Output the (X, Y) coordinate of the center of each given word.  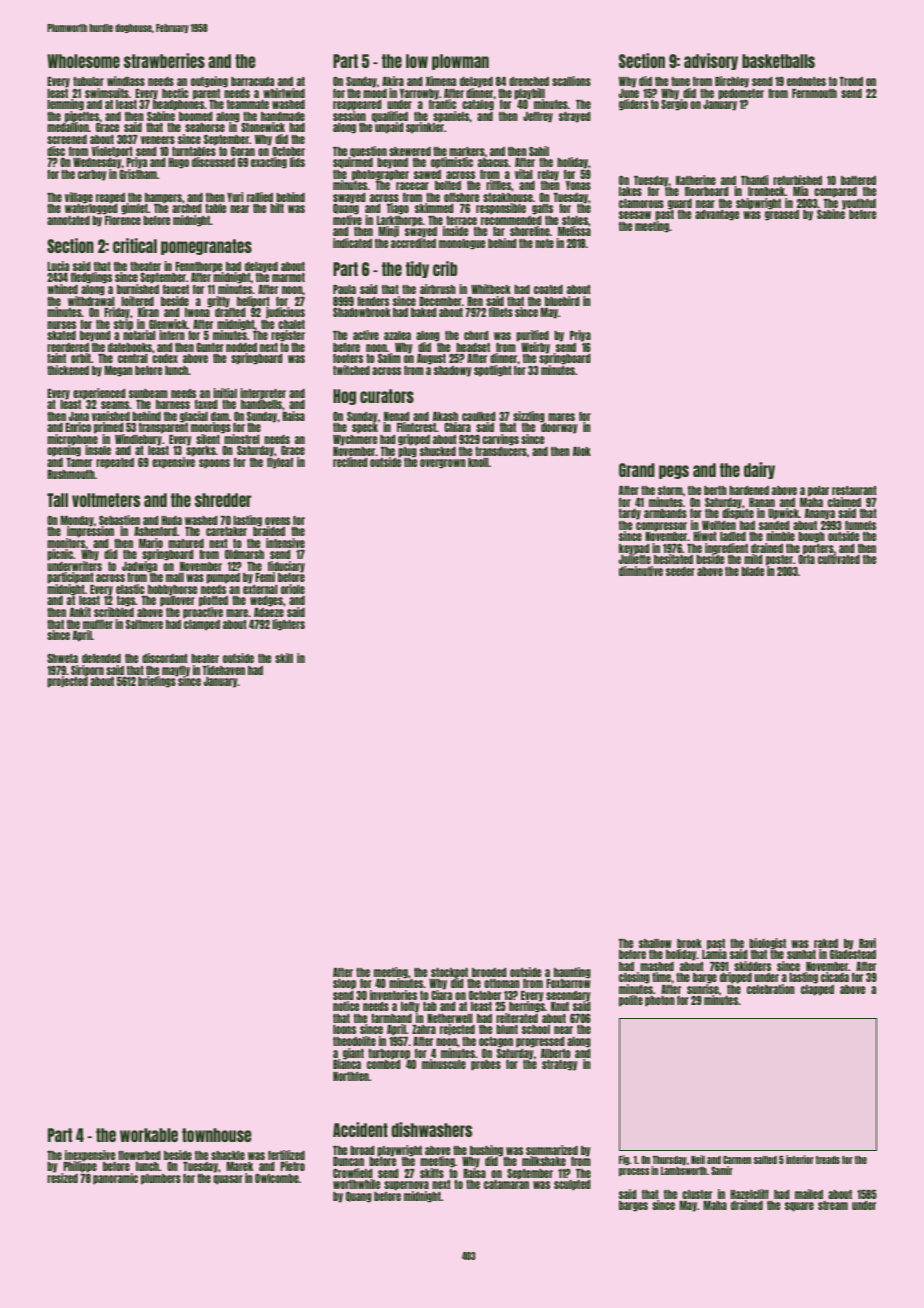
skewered (410, 151)
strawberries (164, 60)
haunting (572, 973)
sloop (344, 984)
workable (149, 1135)
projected (67, 682)
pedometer (741, 94)
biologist (767, 944)
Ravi (867, 943)
